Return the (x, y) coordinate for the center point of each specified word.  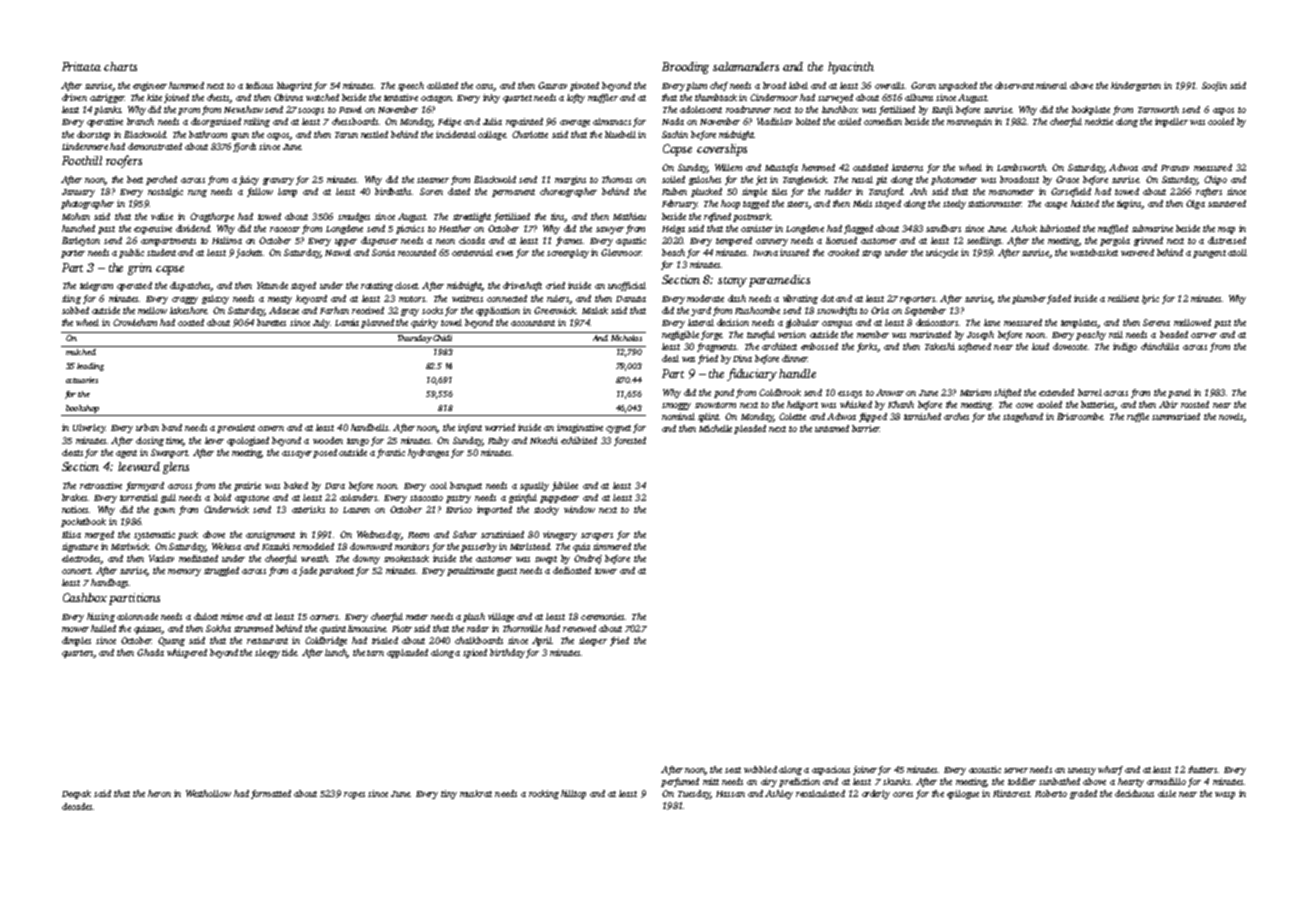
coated (191, 322)
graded (1083, 794)
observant (1014, 85)
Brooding (685, 68)
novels (1231, 416)
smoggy (676, 406)
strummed (253, 628)
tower (606, 571)
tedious (259, 85)
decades (77, 806)
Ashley (779, 794)
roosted (1195, 404)
